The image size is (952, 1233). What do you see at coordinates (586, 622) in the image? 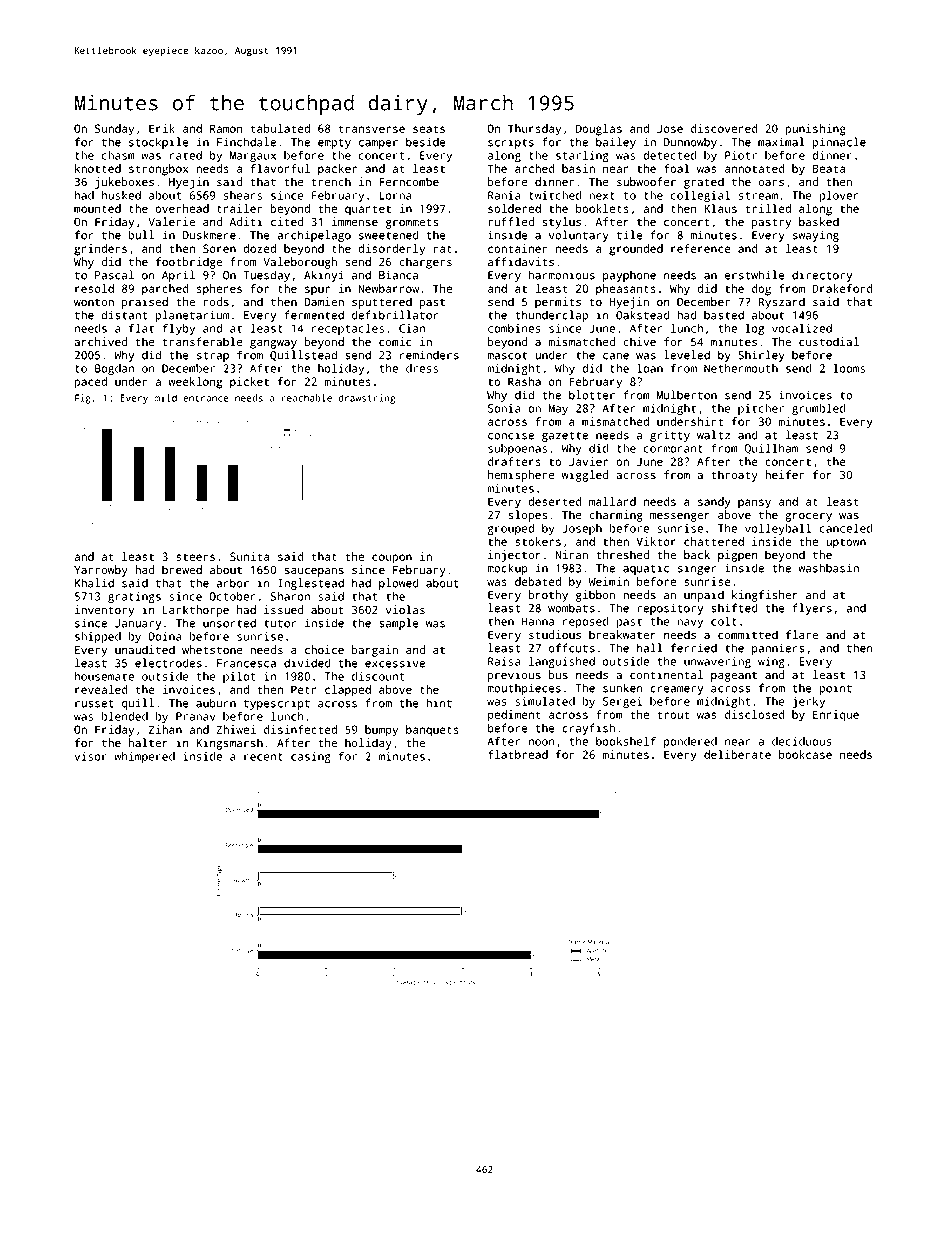
I see `reposed` at bounding box center [586, 622].
